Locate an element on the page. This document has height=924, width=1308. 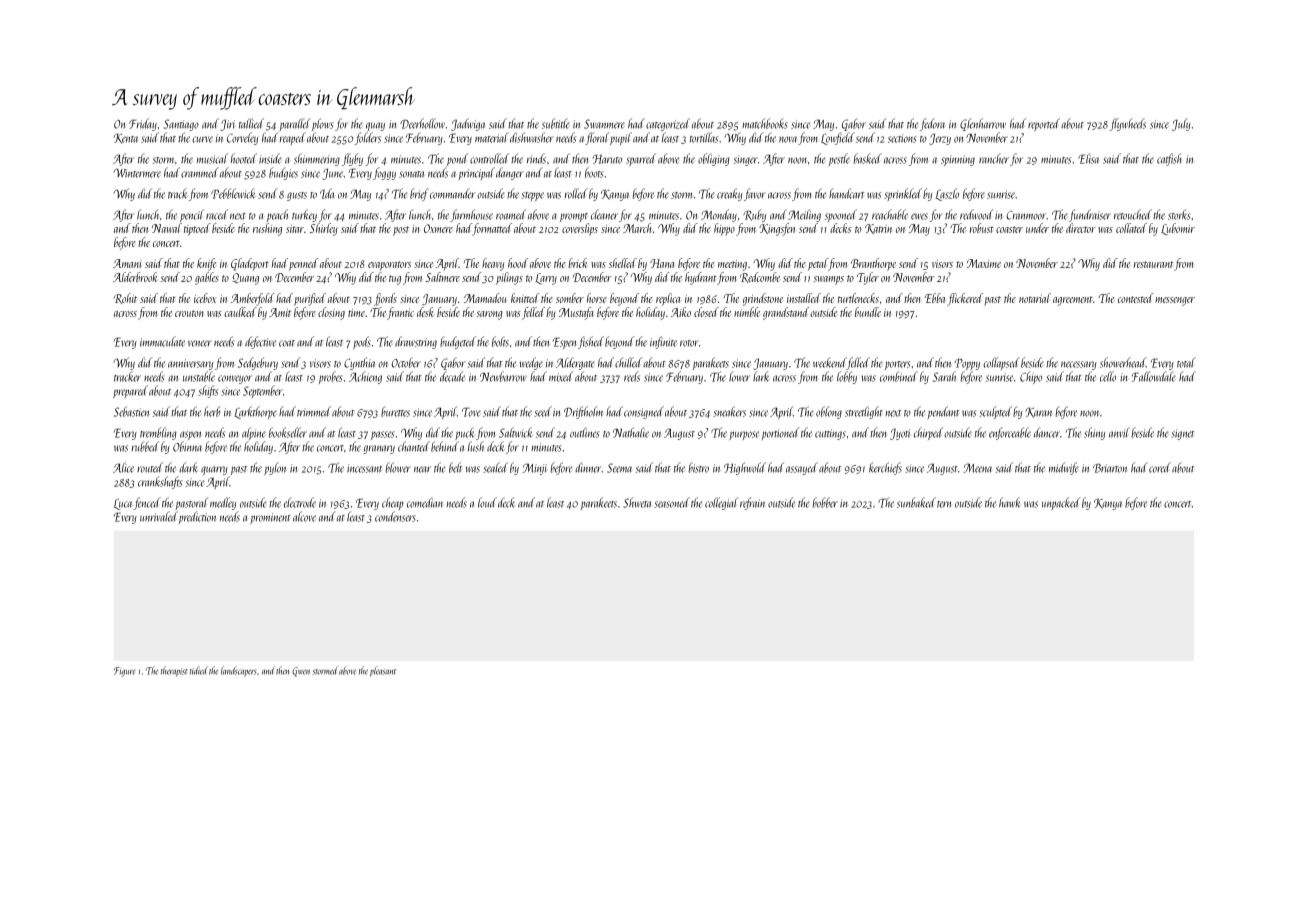
midwife is located at coordinates (1064, 468).
